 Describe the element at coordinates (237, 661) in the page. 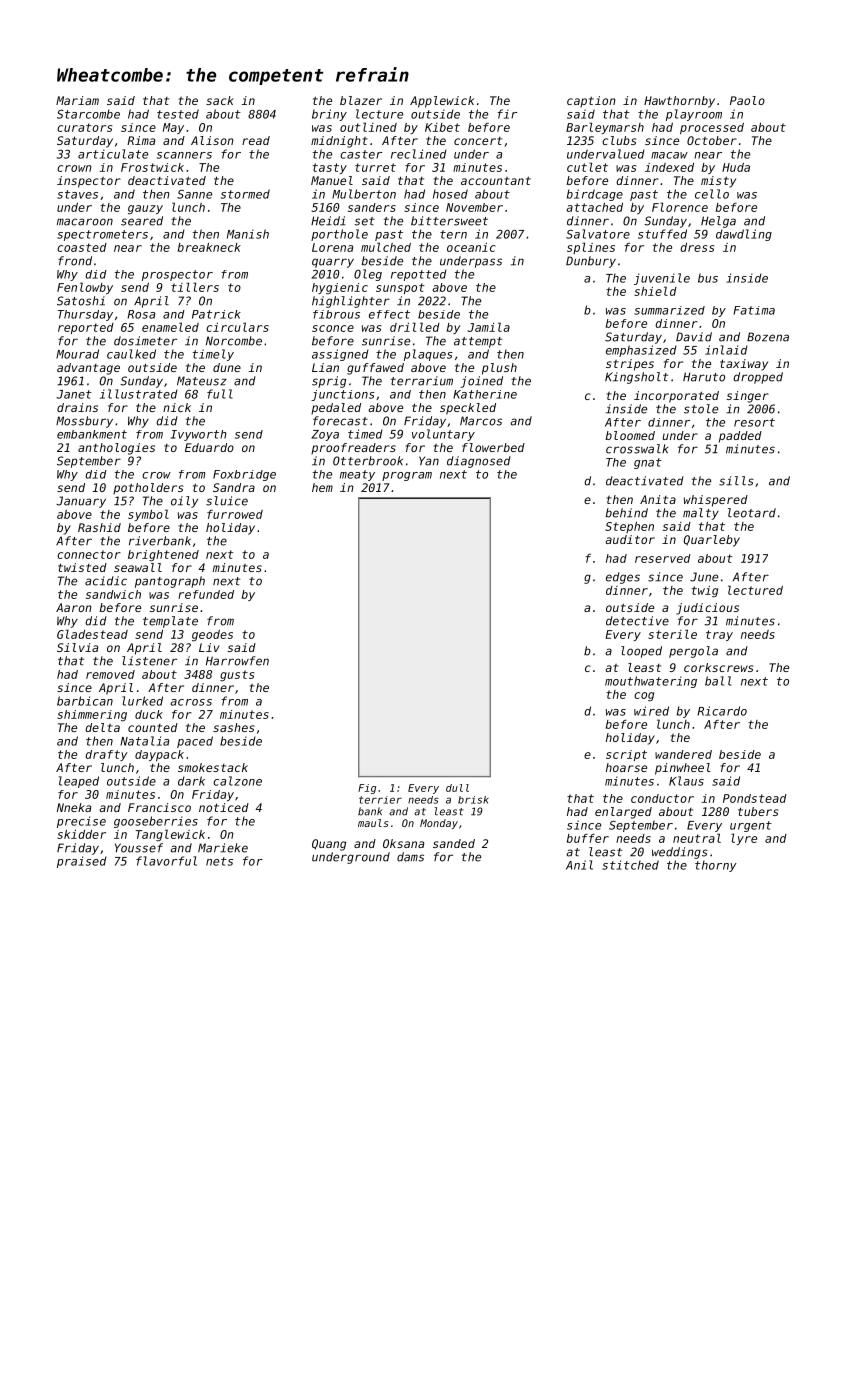

I see `Harrowfen` at that location.
